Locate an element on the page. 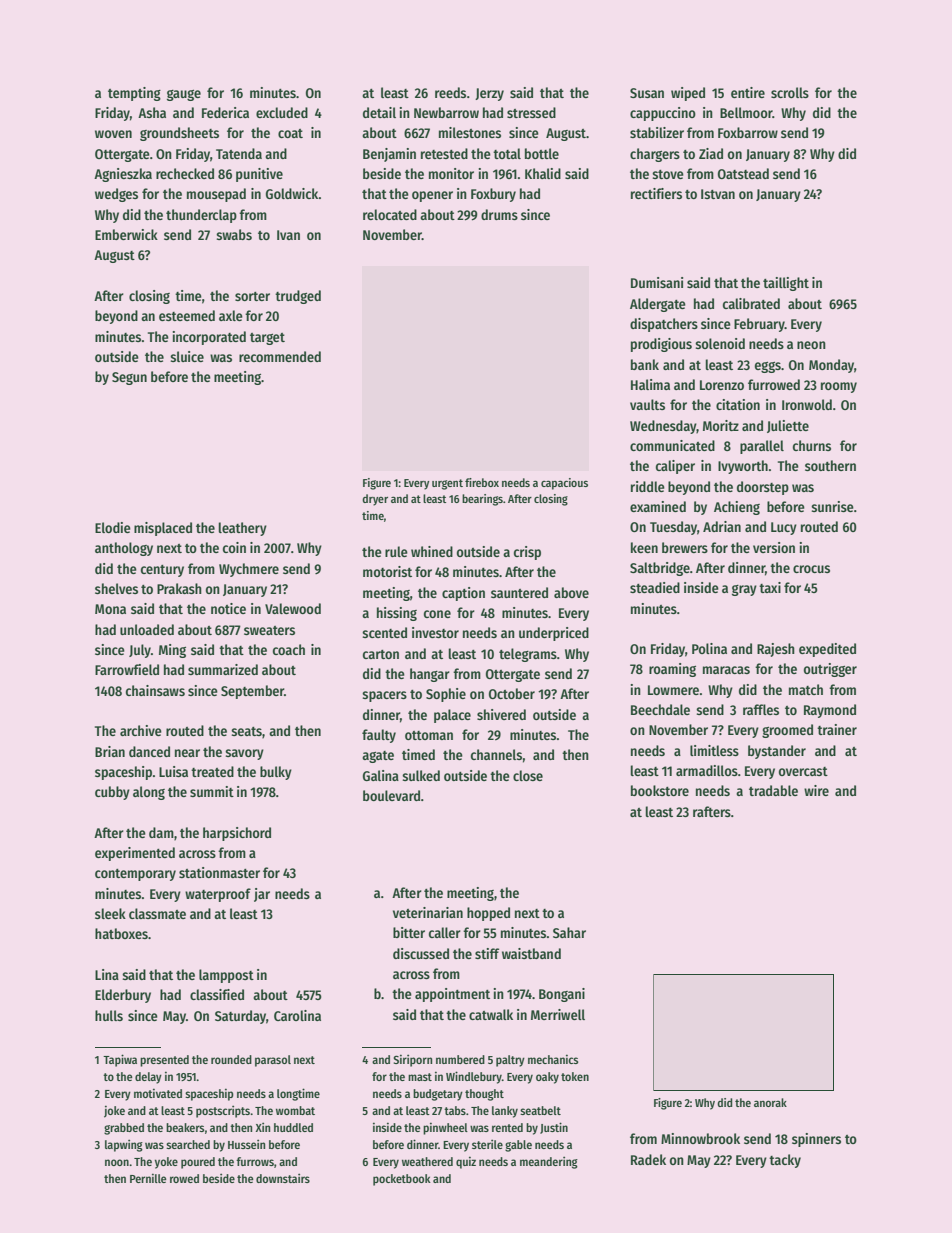 The height and width of the page is (1233, 952). veterinarian is located at coordinates (428, 912).
